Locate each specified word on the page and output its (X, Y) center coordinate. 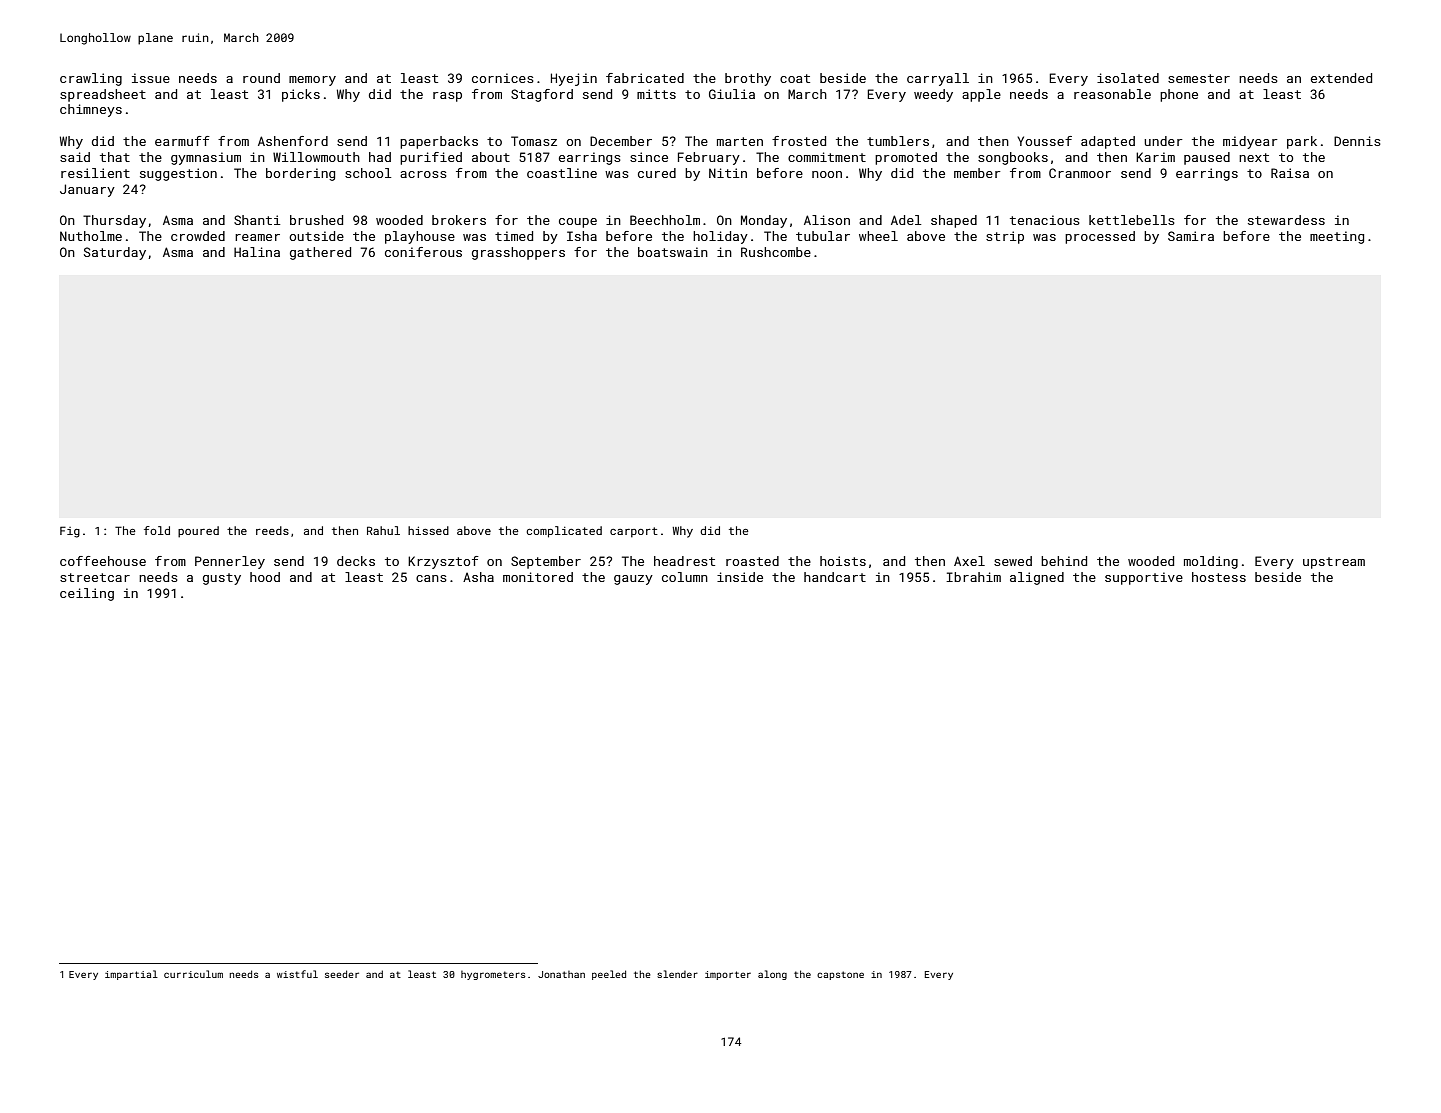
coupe (578, 223)
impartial (131, 975)
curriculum (193, 974)
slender (677, 974)
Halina (257, 252)
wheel (878, 236)
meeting (1337, 237)
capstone (840, 975)
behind (1064, 561)
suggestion (178, 174)
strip (1005, 237)
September (546, 562)
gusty (222, 579)
